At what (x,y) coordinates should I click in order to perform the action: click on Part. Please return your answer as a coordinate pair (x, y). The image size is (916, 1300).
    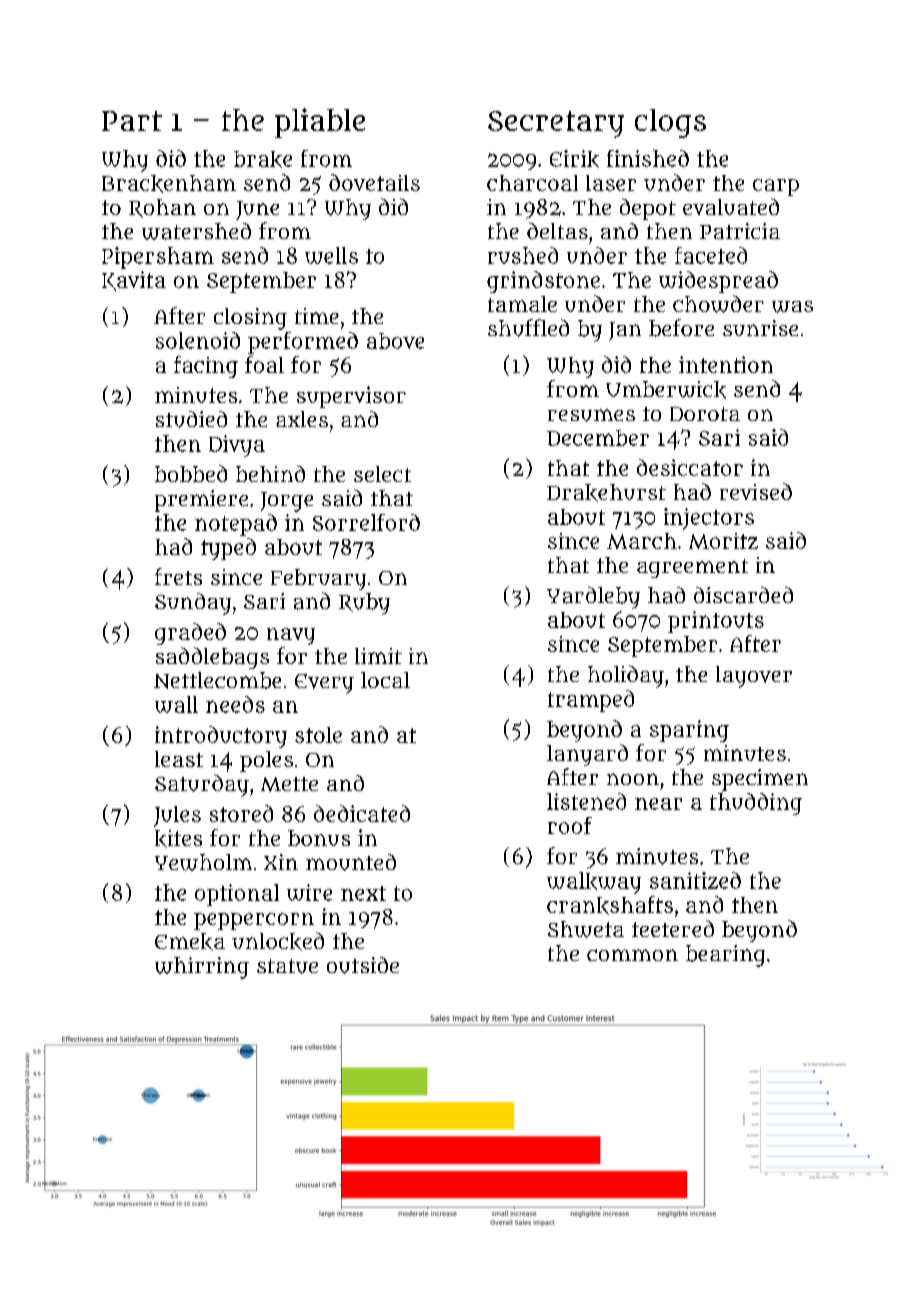
    Looking at the image, I should click on (132, 121).
